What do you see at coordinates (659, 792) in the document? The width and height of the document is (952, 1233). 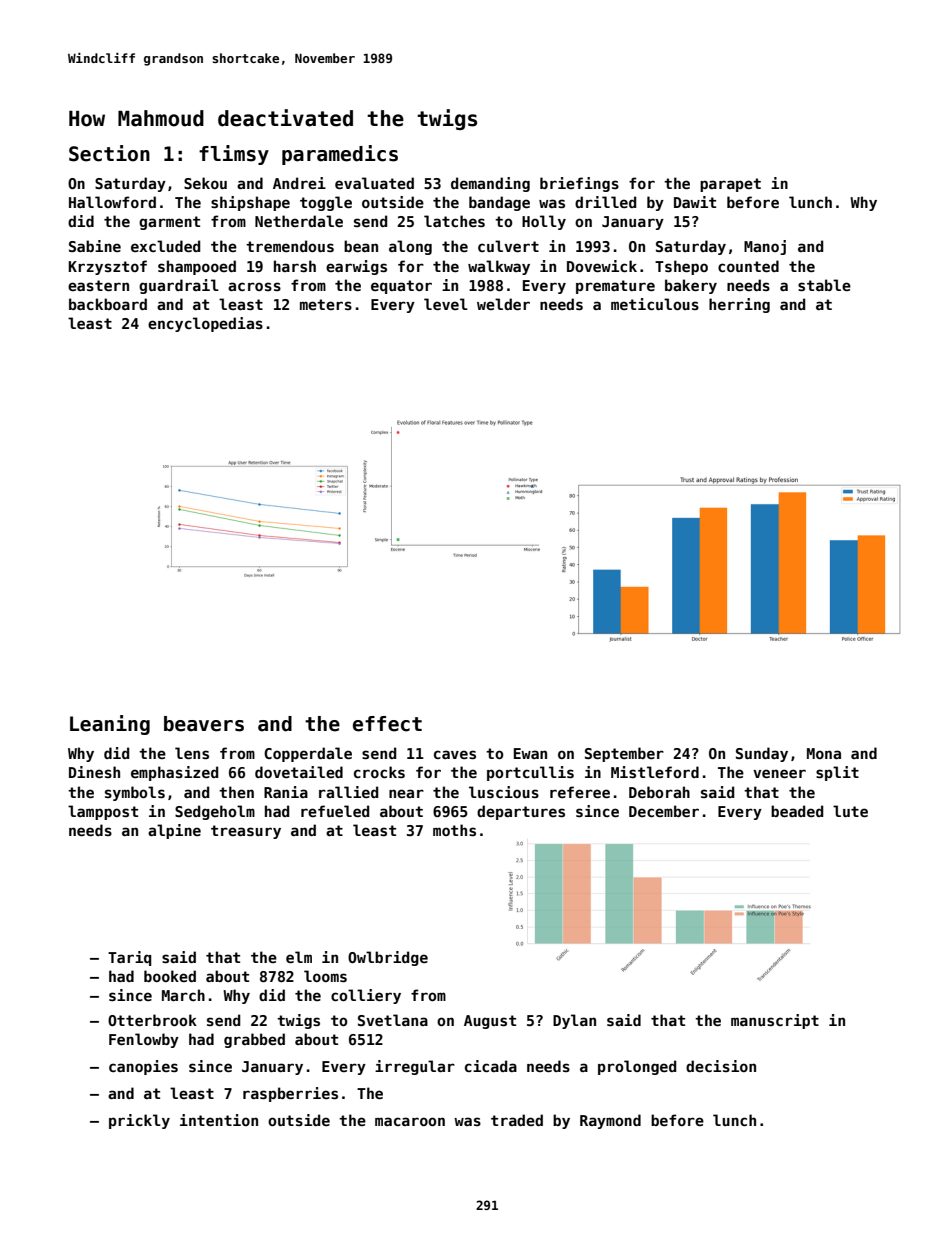 I see `Deborah` at bounding box center [659, 792].
